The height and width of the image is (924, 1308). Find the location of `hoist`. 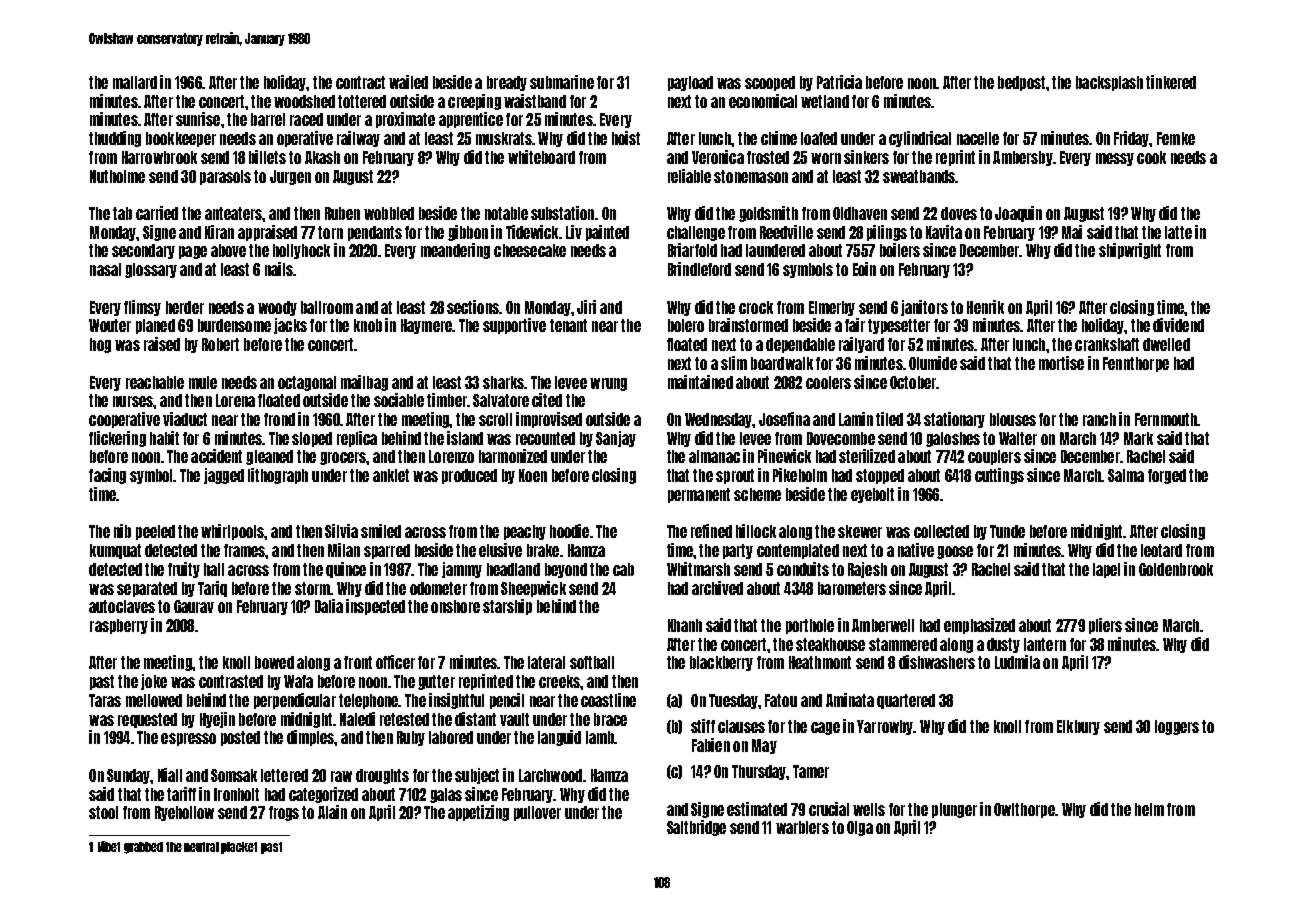

hoist is located at coordinates (626, 138).
